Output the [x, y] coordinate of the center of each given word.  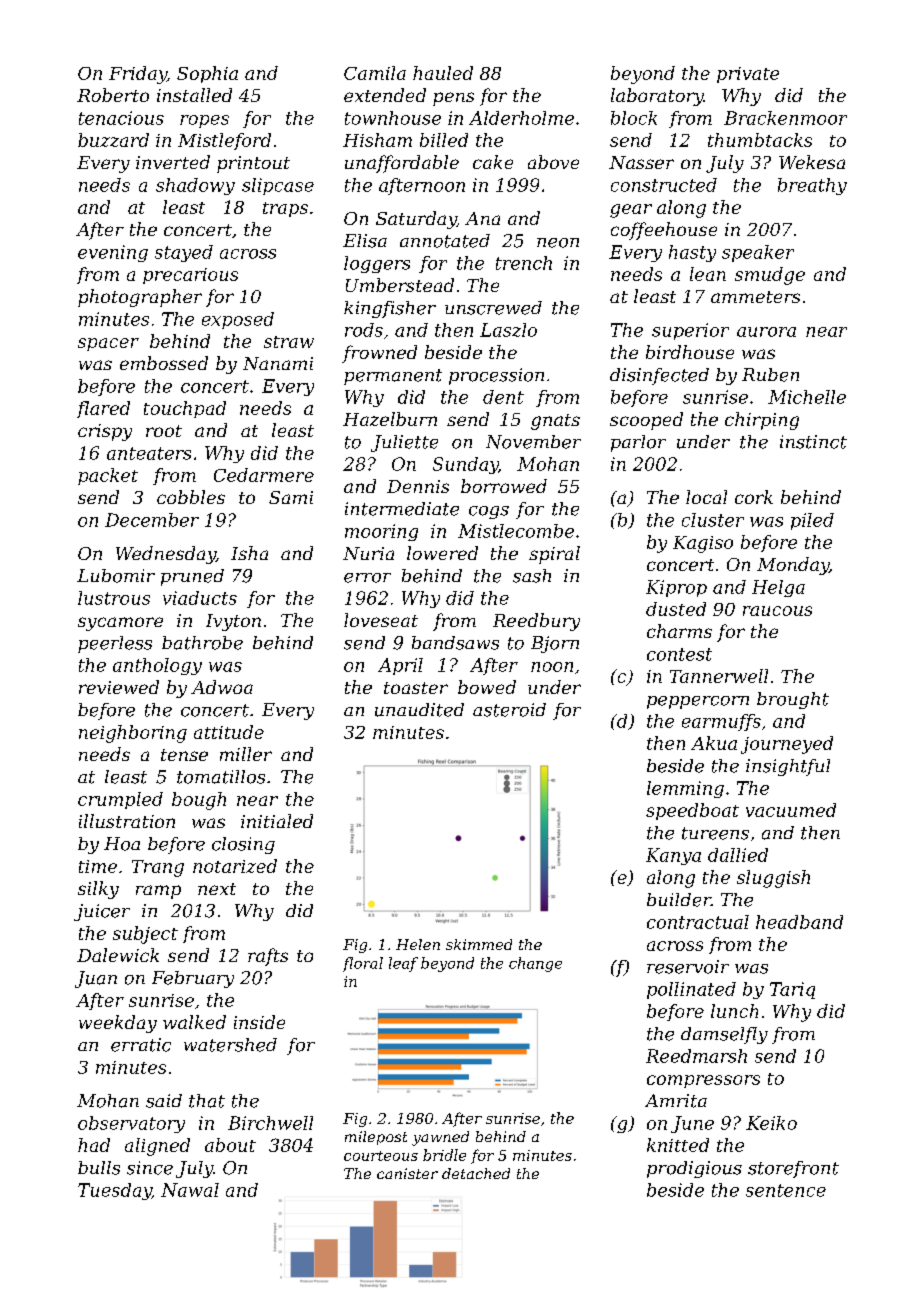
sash [532, 576]
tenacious [121, 118]
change [535, 964]
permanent [393, 377]
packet [108, 476]
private [748, 75]
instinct [813, 442]
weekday [118, 1024]
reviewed [119, 687]
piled [812, 521]
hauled [443, 73]
